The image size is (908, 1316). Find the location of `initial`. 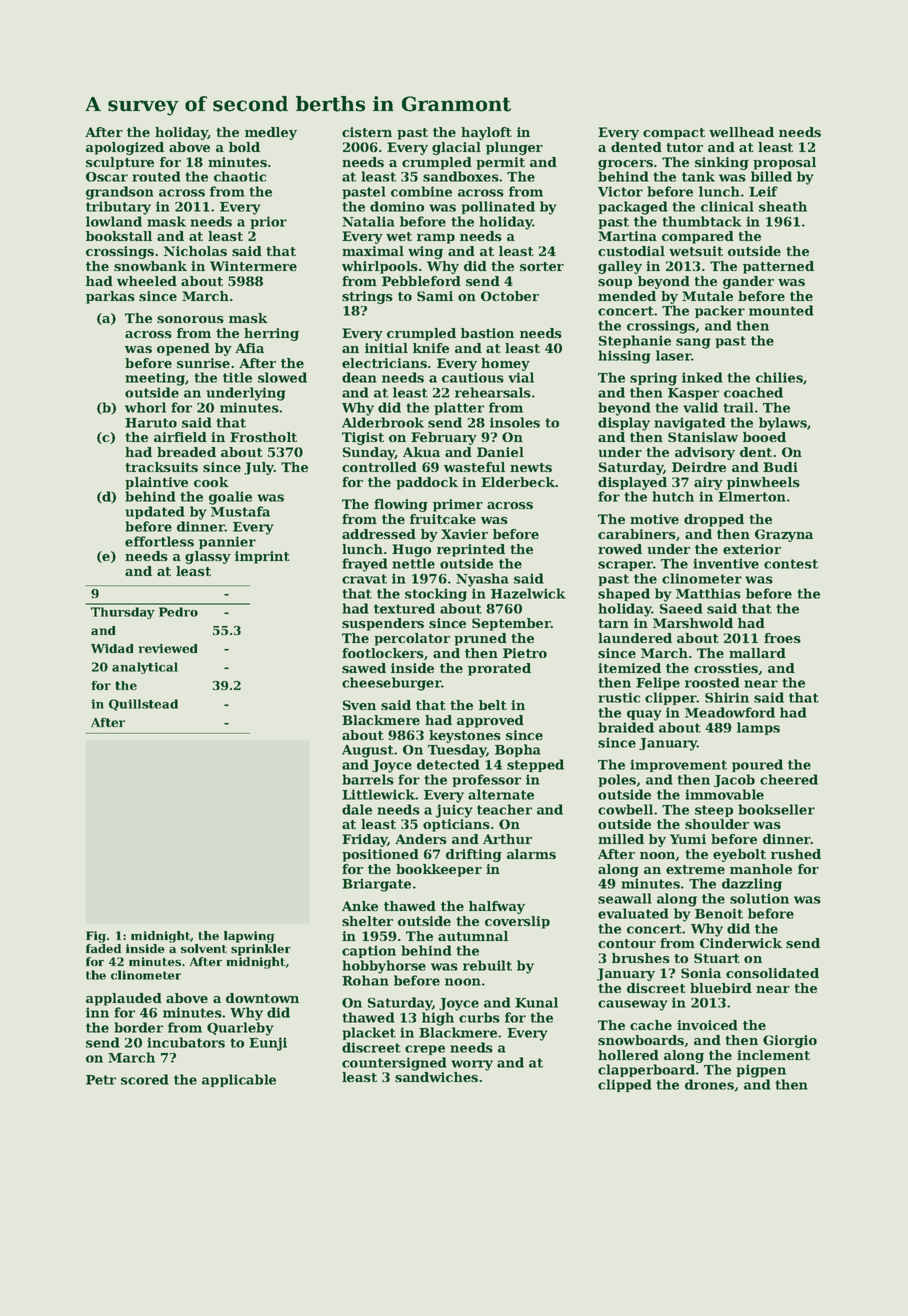

initial is located at coordinates (386, 348).
